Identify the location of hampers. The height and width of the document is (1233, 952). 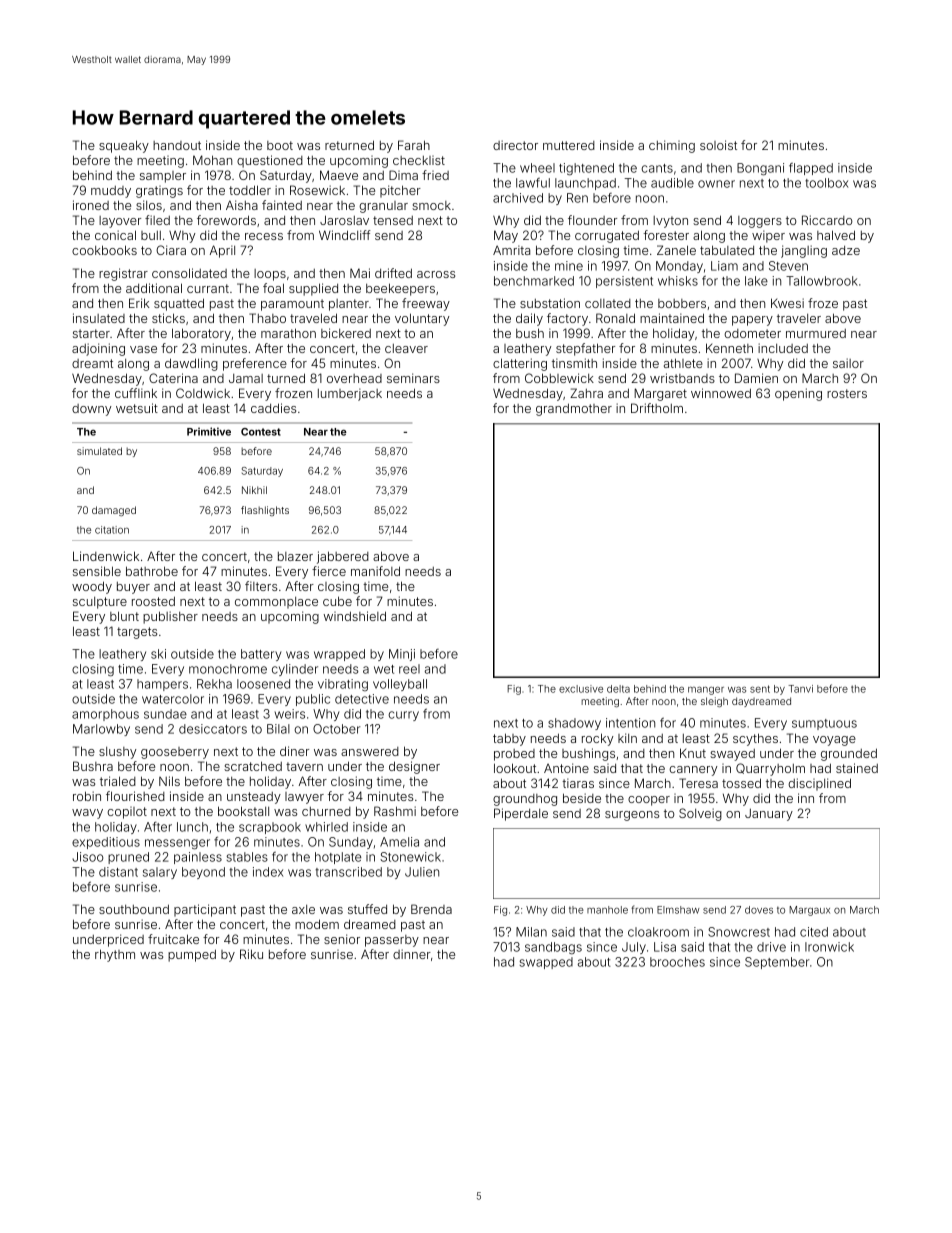
(162, 685).
